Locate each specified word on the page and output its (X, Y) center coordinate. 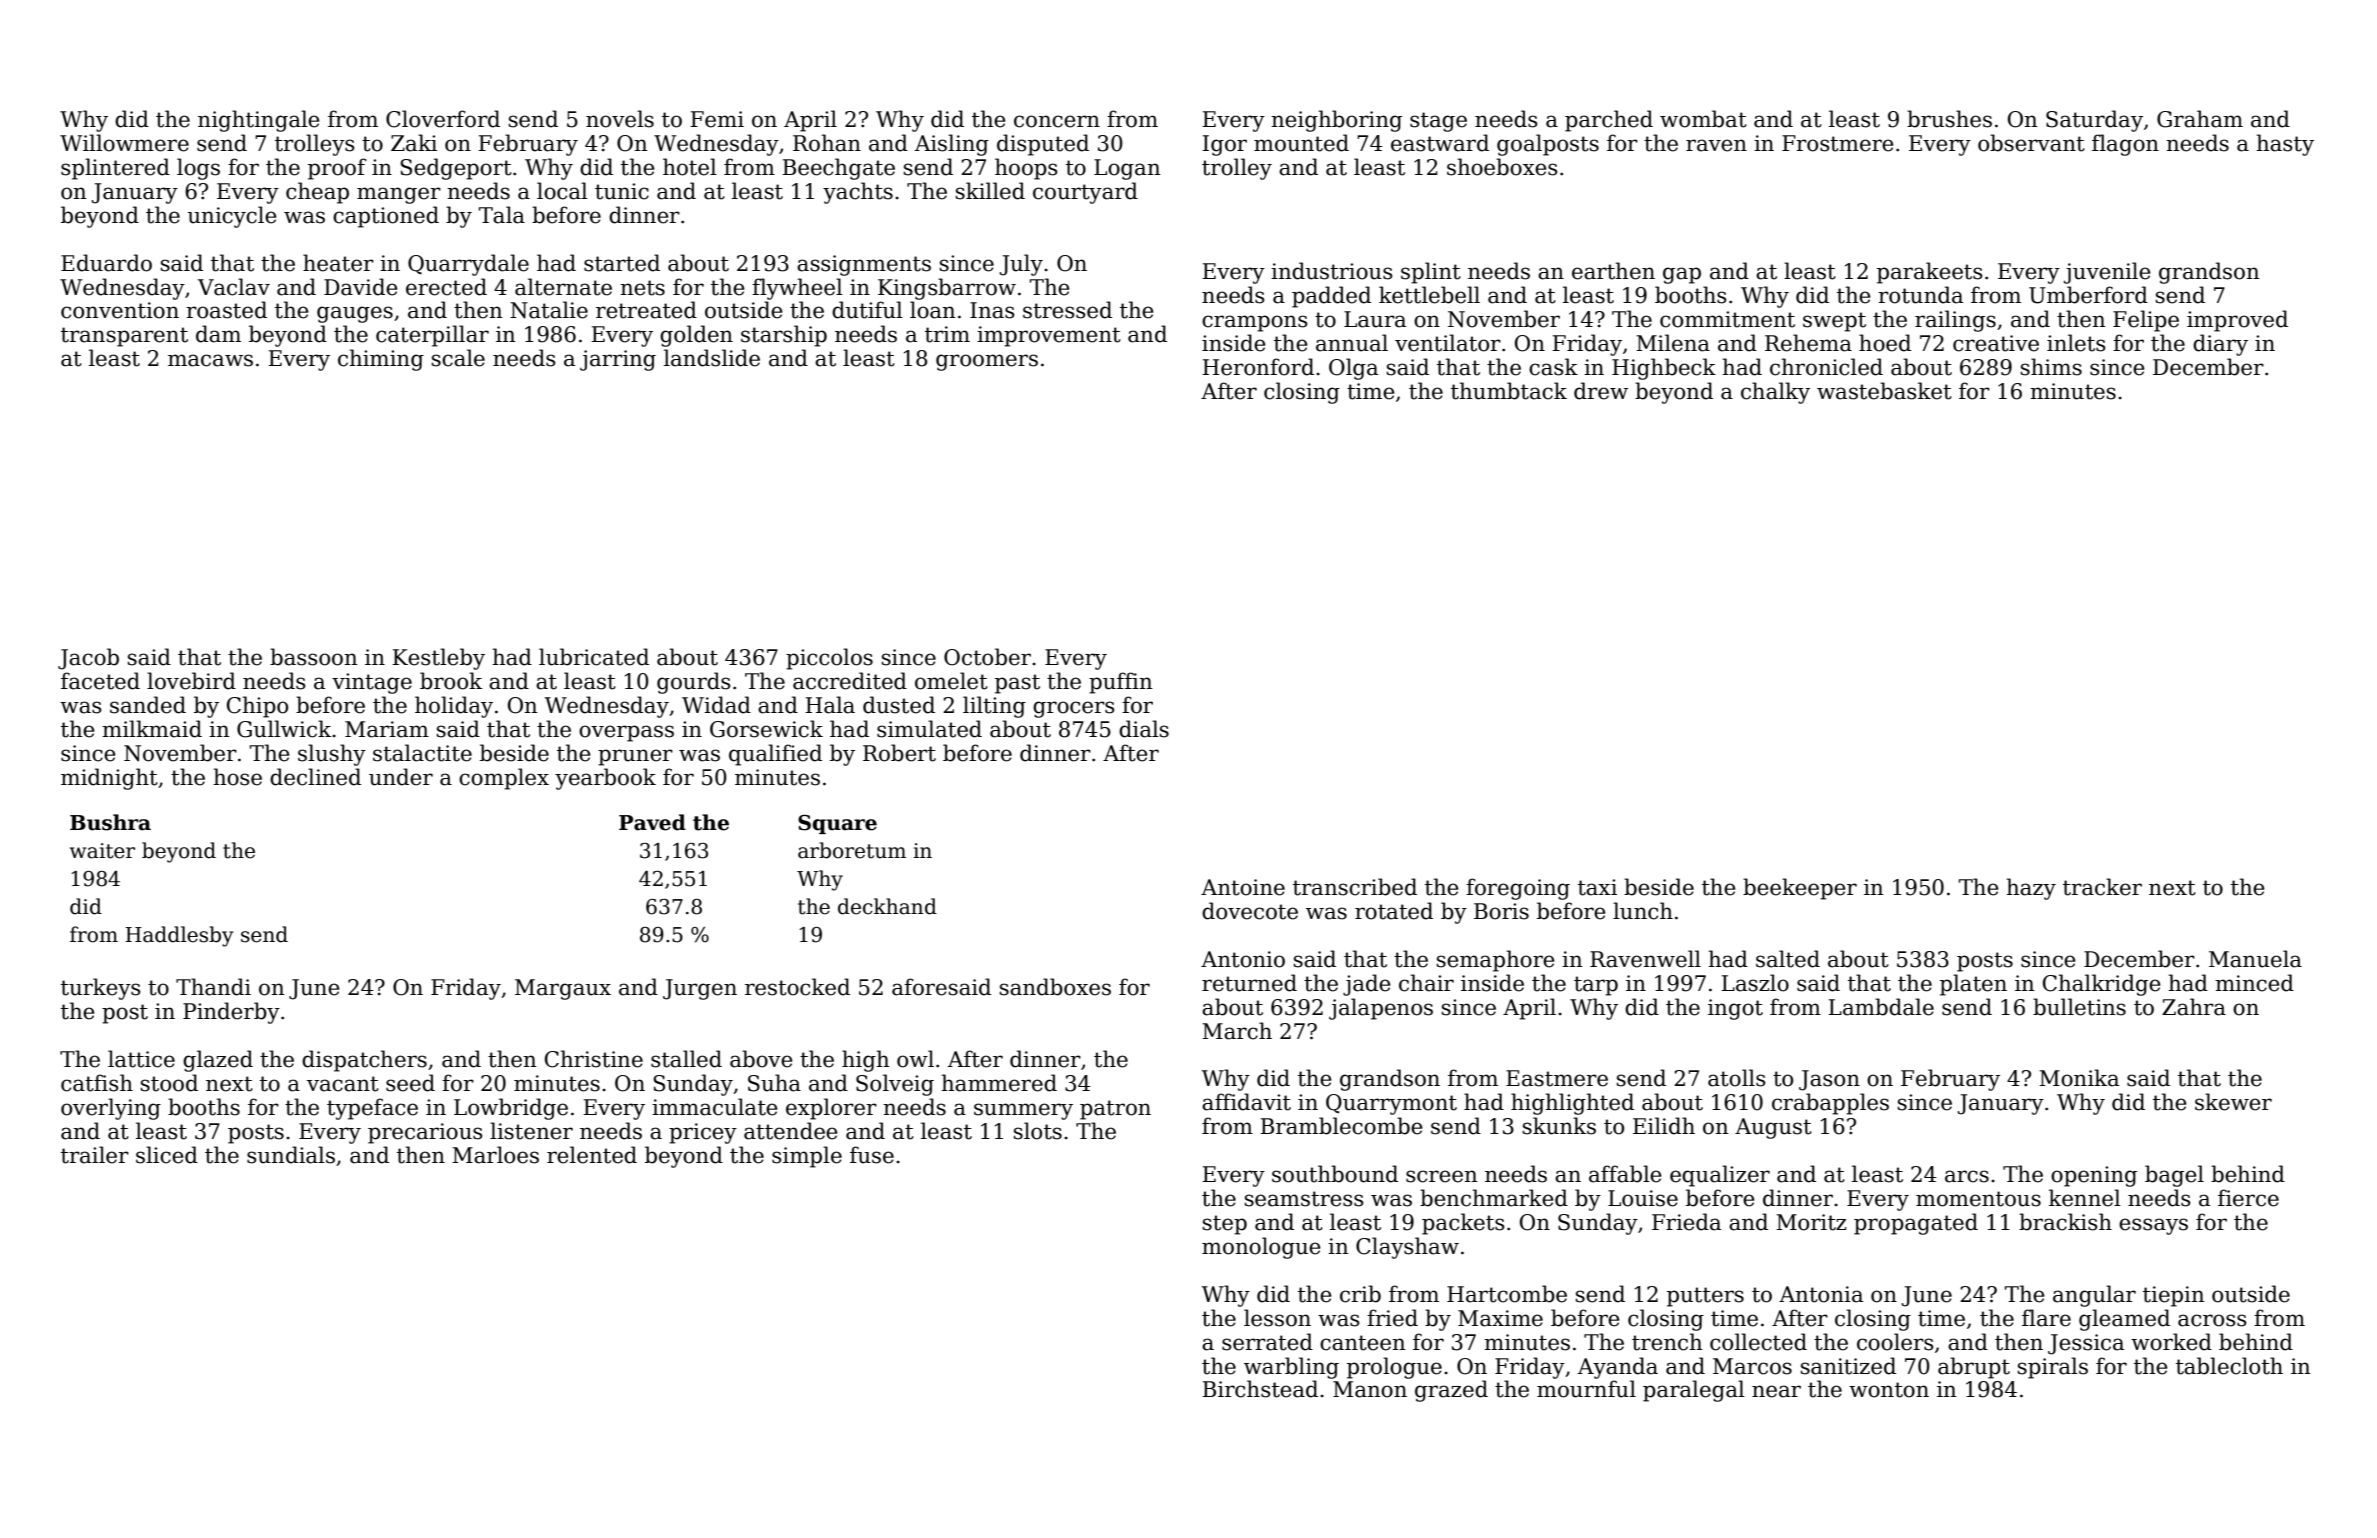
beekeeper (1800, 889)
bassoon (314, 657)
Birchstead (1260, 1389)
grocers (1073, 709)
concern (1057, 121)
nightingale (259, 121)
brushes (1949, 119)
